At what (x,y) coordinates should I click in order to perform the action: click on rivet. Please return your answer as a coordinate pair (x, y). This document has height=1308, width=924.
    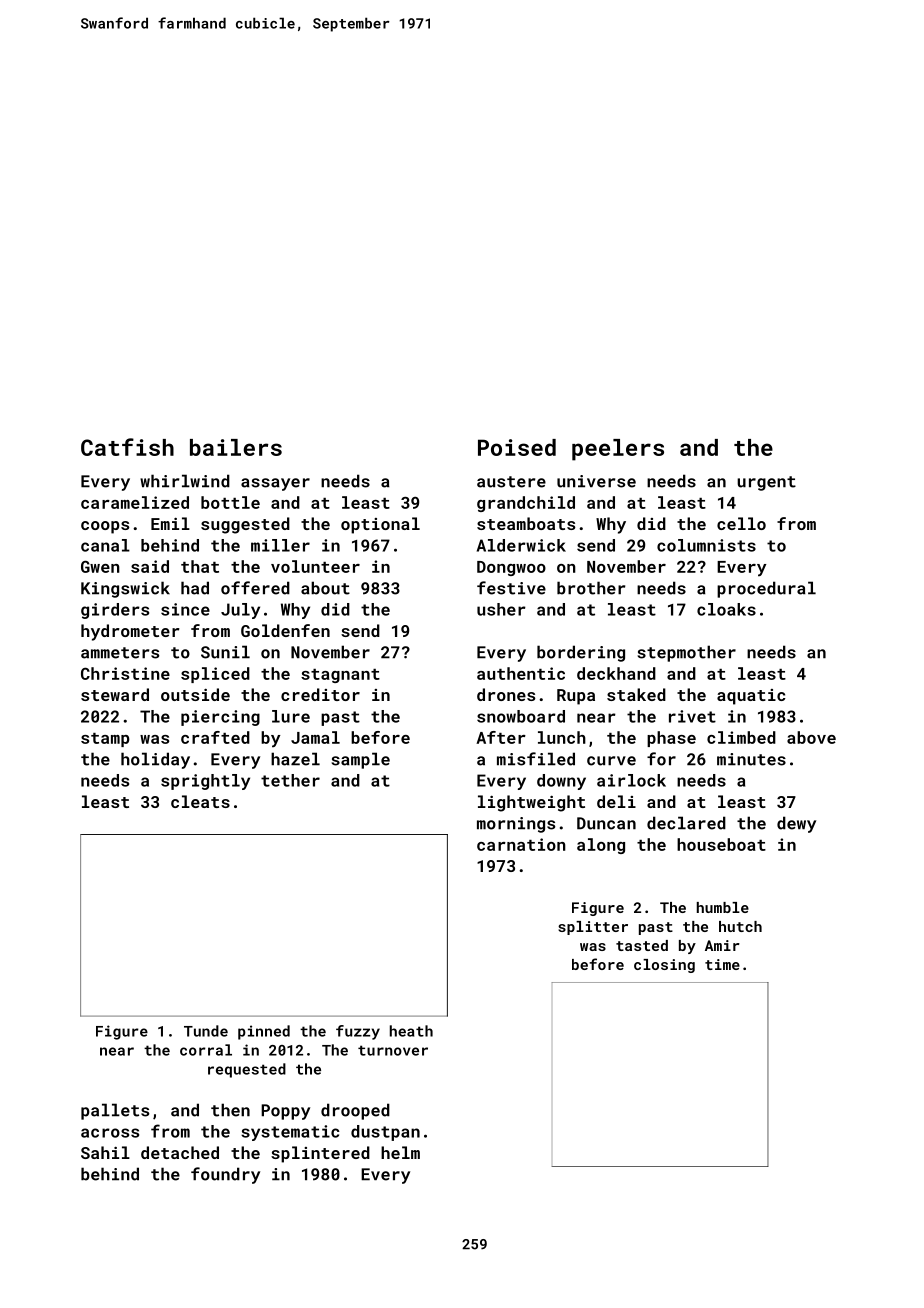
    Looking at the image, I should click on (692, 716).
